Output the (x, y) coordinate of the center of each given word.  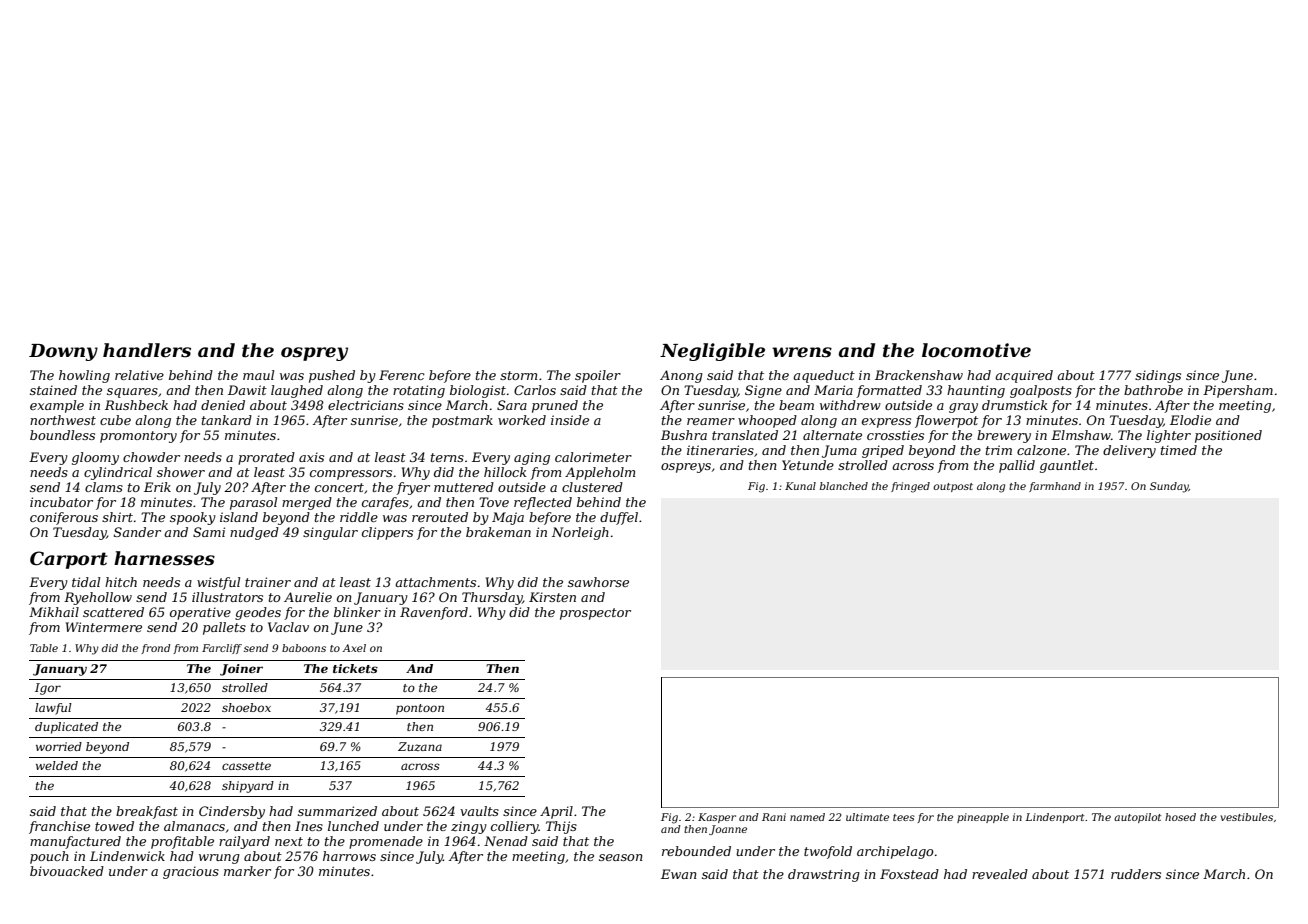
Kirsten (552, 597)
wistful (218, 583)
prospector (595, 614)
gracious (191, 872)
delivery (1129, 451)
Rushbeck (136, 405)
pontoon (420, 709)
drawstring (824, 875)
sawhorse (598, 582)
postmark (462, 421)
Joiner (241, 670)
